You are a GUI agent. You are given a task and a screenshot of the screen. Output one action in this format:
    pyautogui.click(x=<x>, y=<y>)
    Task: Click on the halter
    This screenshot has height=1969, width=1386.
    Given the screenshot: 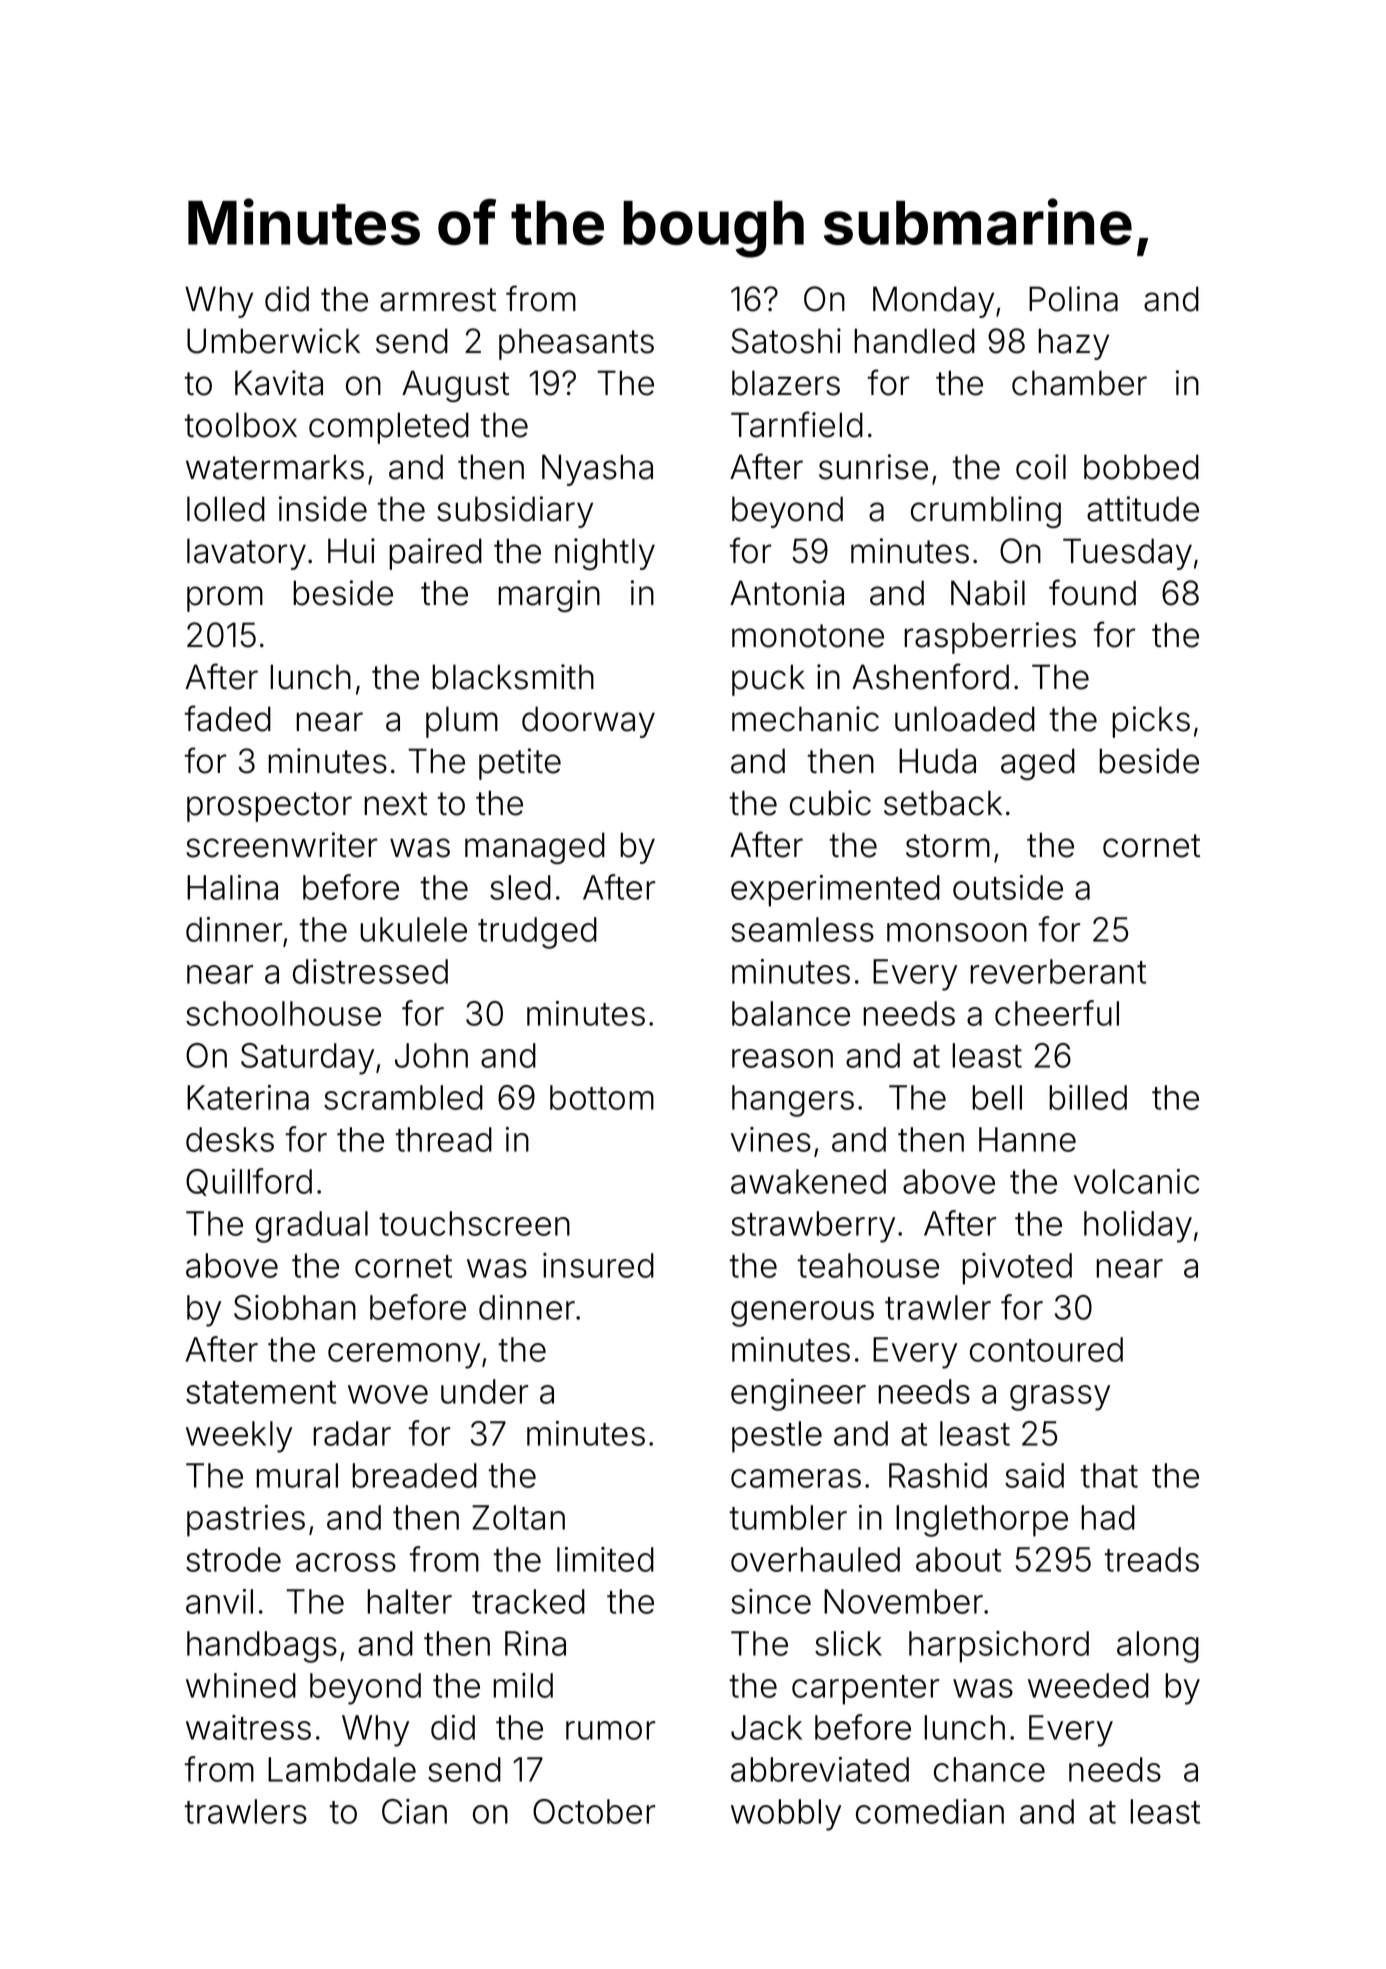 What is the action you would take?
    pyautogui.click(x=409, y=1601)
